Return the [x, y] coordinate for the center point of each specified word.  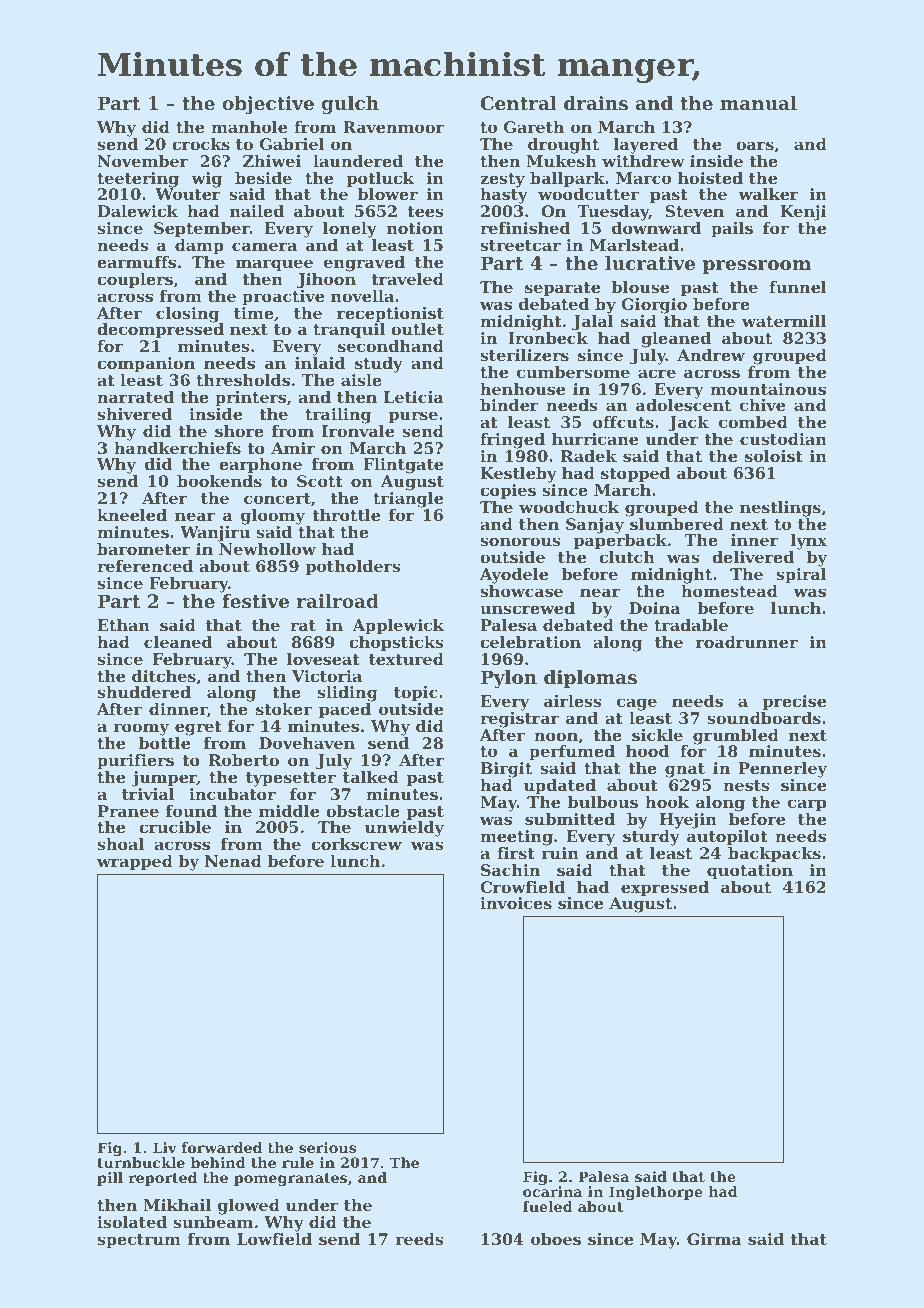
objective [268, 105]
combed [753, 422]
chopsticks [396, 644]
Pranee [128, 811]
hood [647, 751]
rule [298, 1162]
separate [562, 289]
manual [758, 103]
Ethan [124, 625]
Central [519, 103]
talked [371, 777]
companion [146, 365]
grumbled [736, 737]
